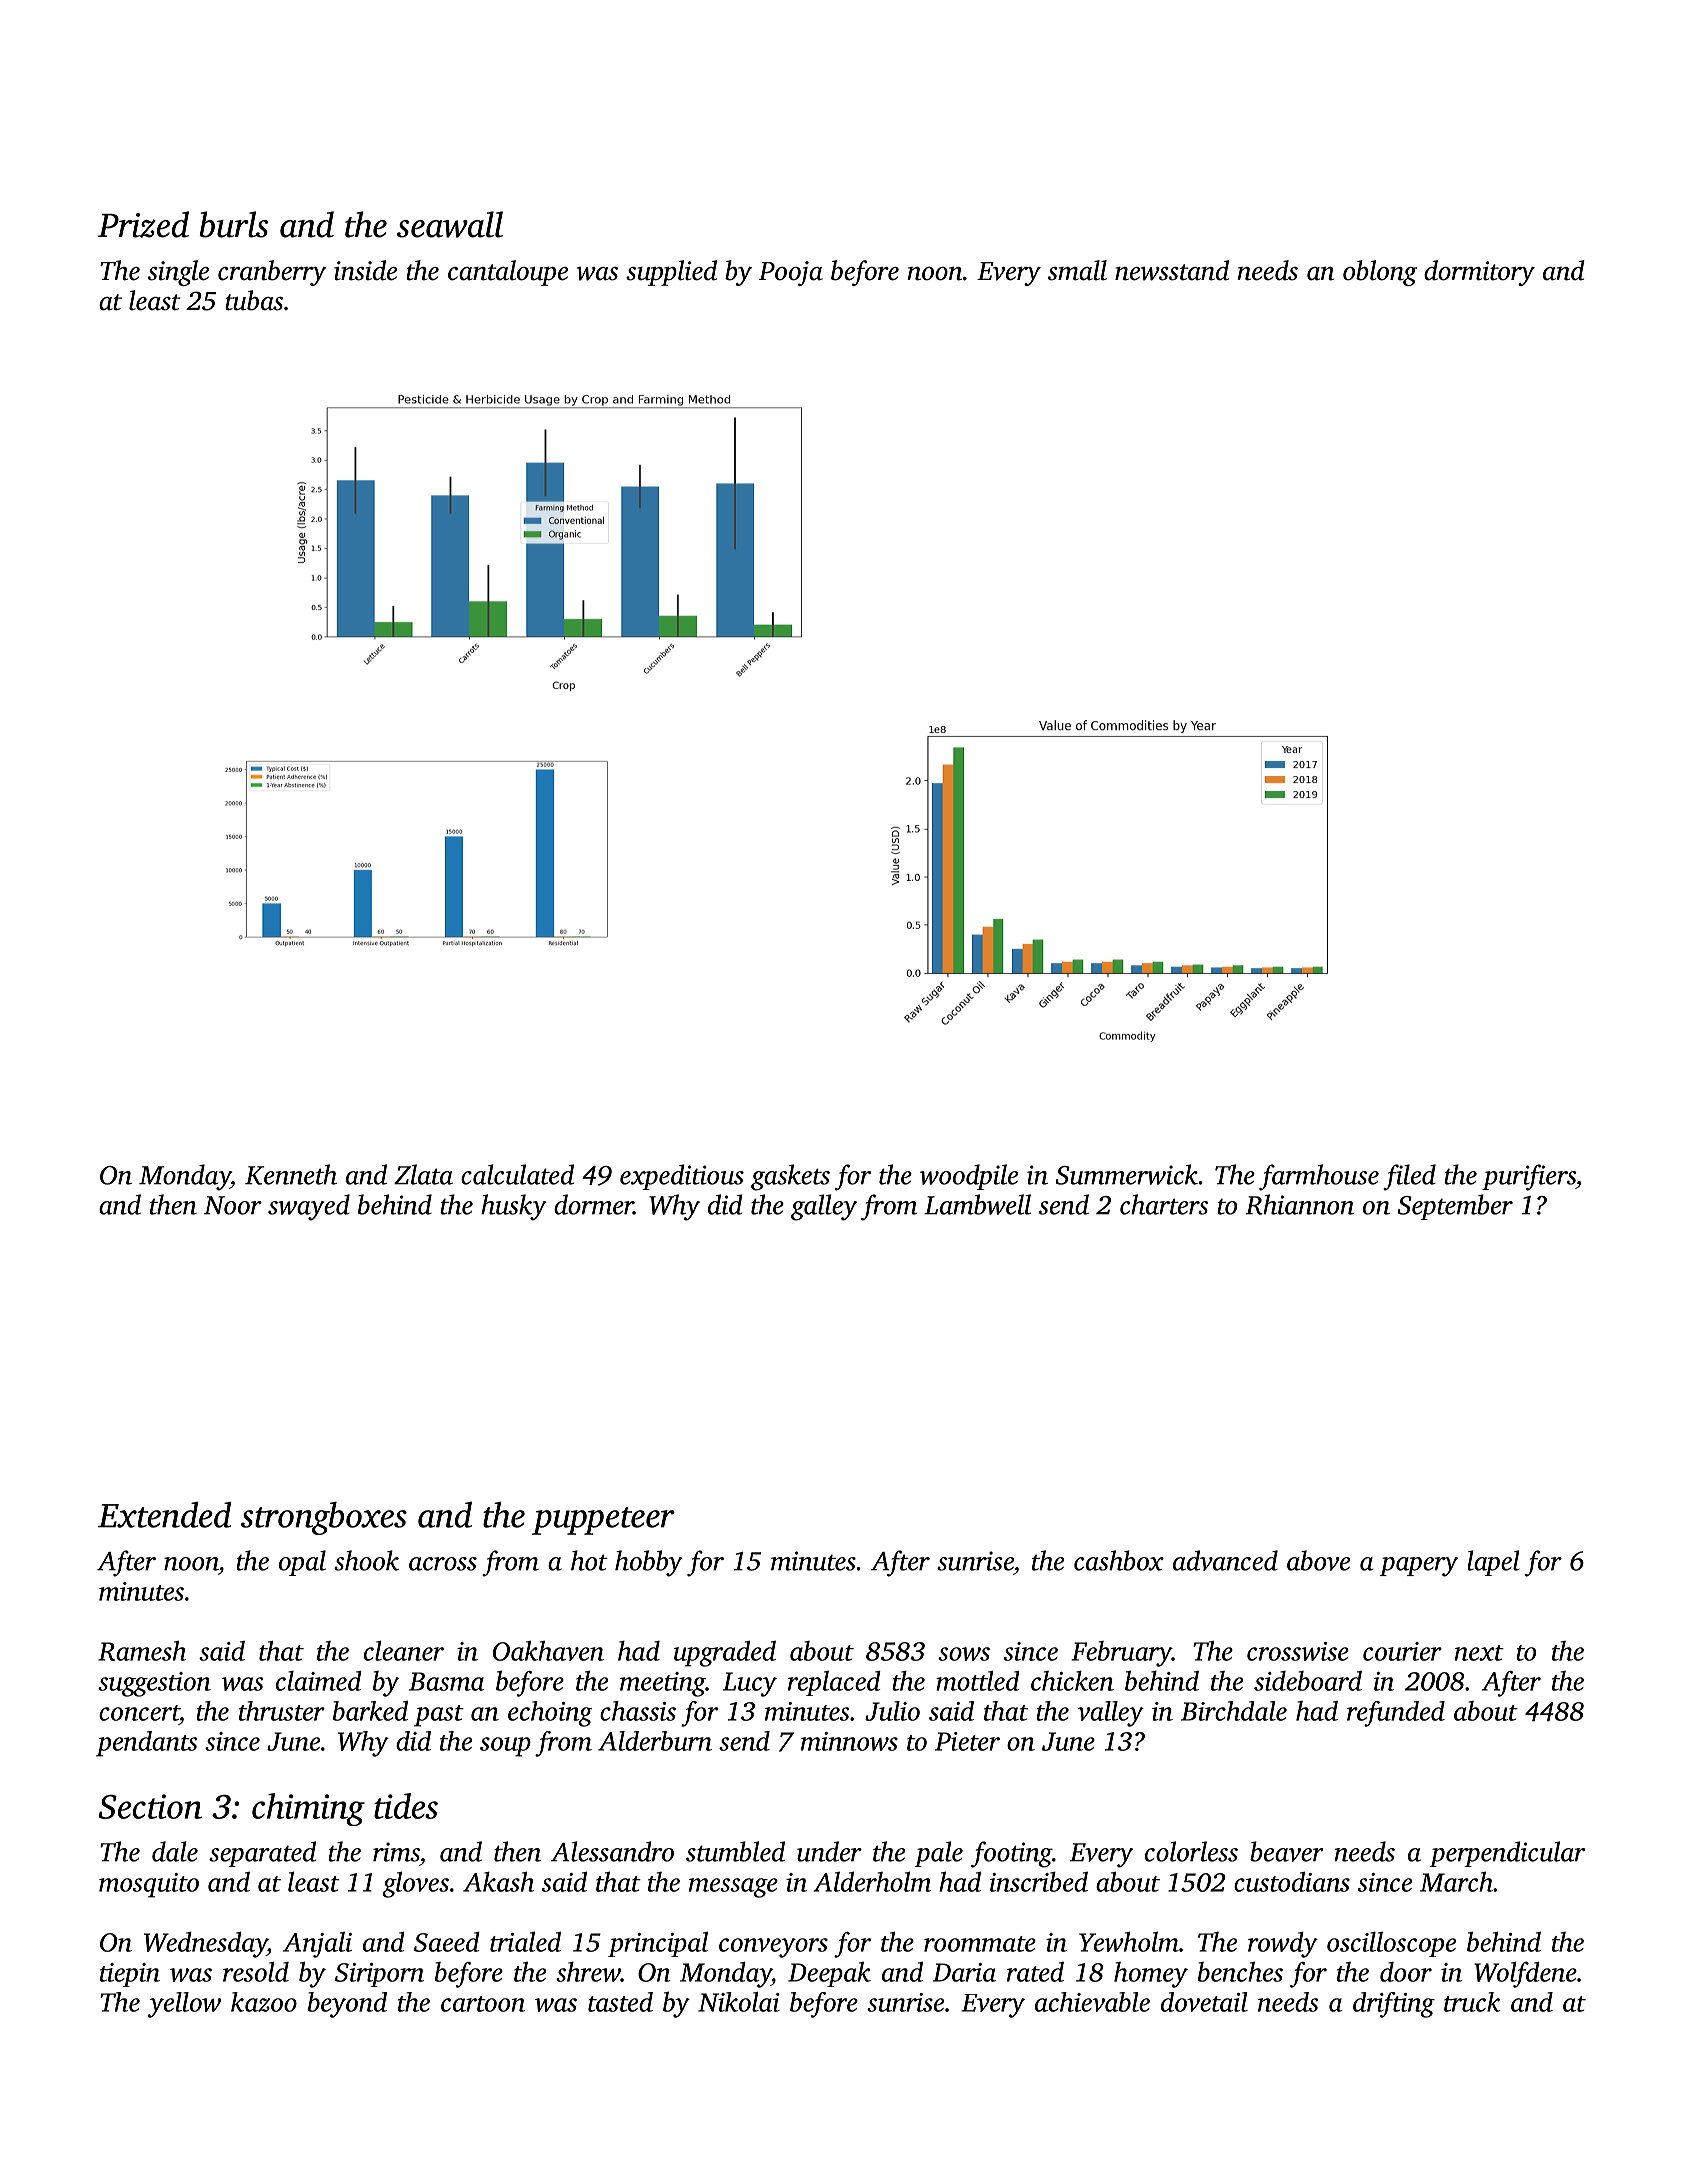  Describe the element at coordinates (254, 300) in the screenshot. I see `tubas` at that location.
